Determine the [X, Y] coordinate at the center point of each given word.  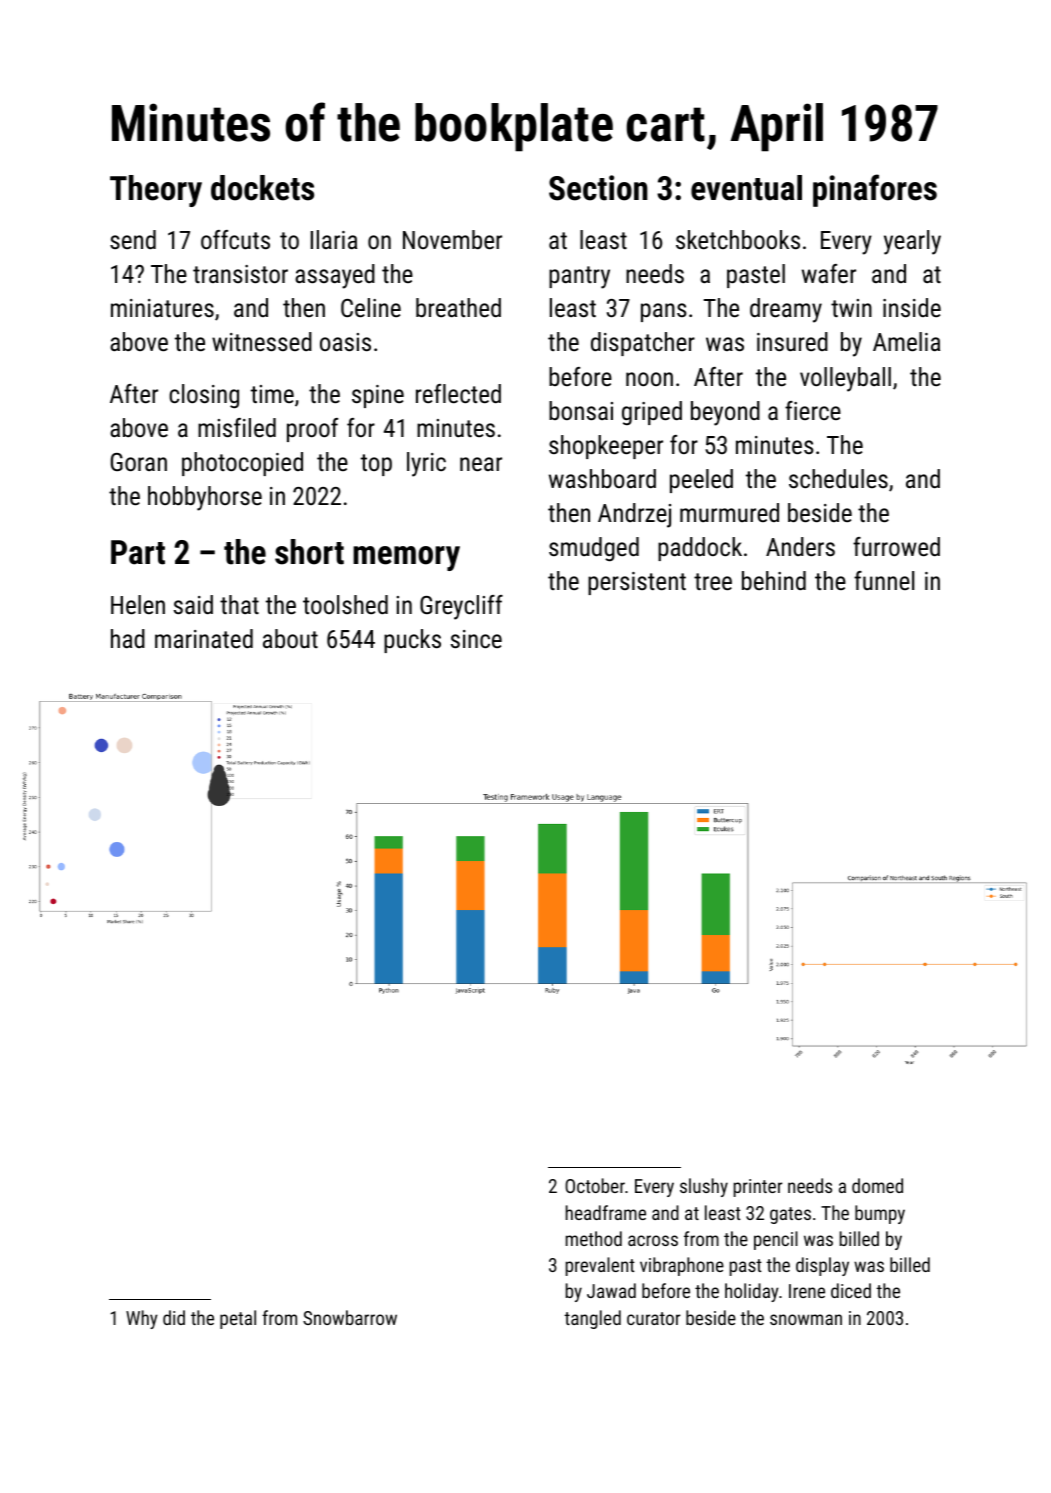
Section [598, 188]
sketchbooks [738, 239]
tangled [592, 1319]
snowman [806, 1319]
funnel [884, 580]
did [174, 1317]
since [476, 639]
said [193, 604]
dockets [262, 188]
